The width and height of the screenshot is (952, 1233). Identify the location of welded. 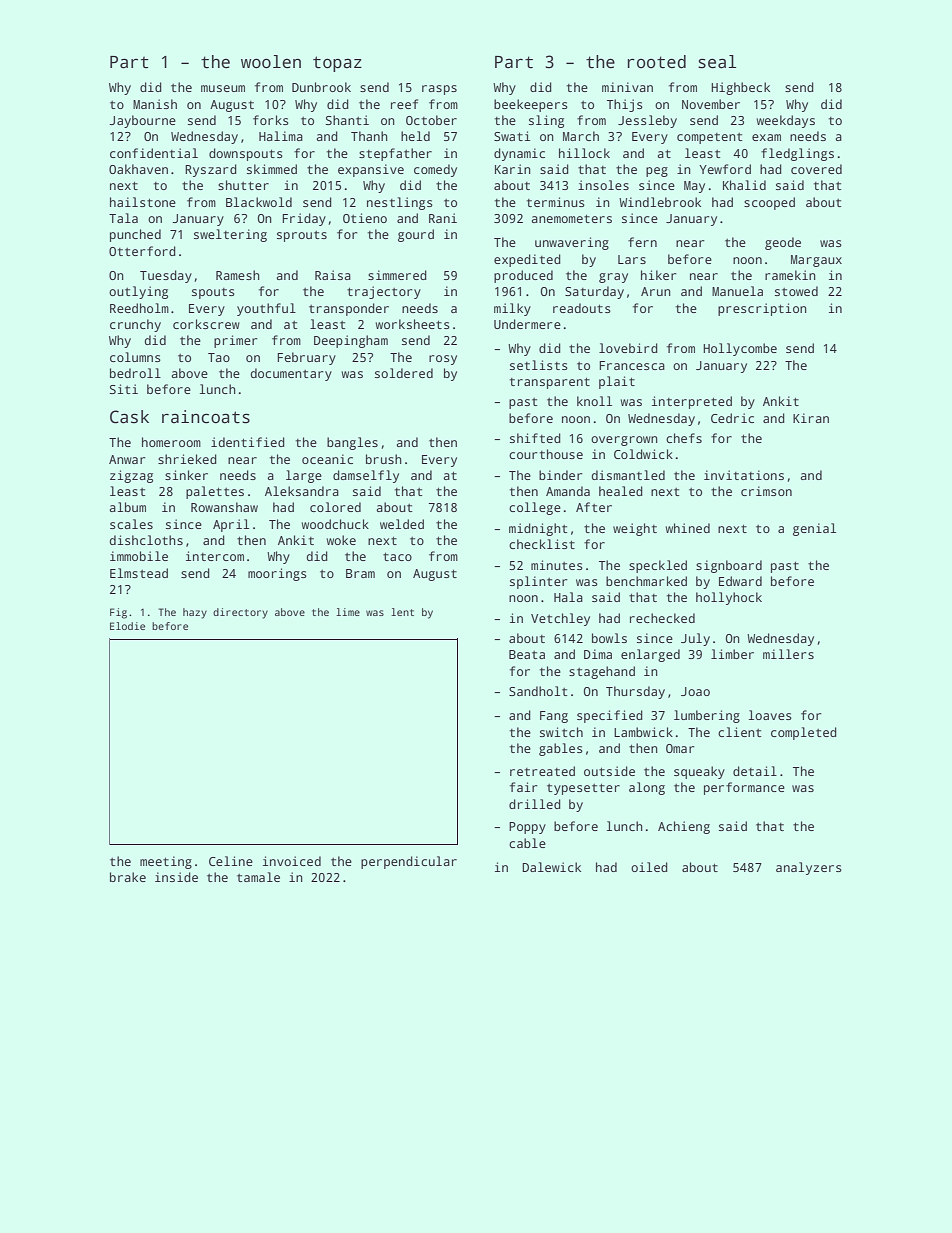
(402, 524).
